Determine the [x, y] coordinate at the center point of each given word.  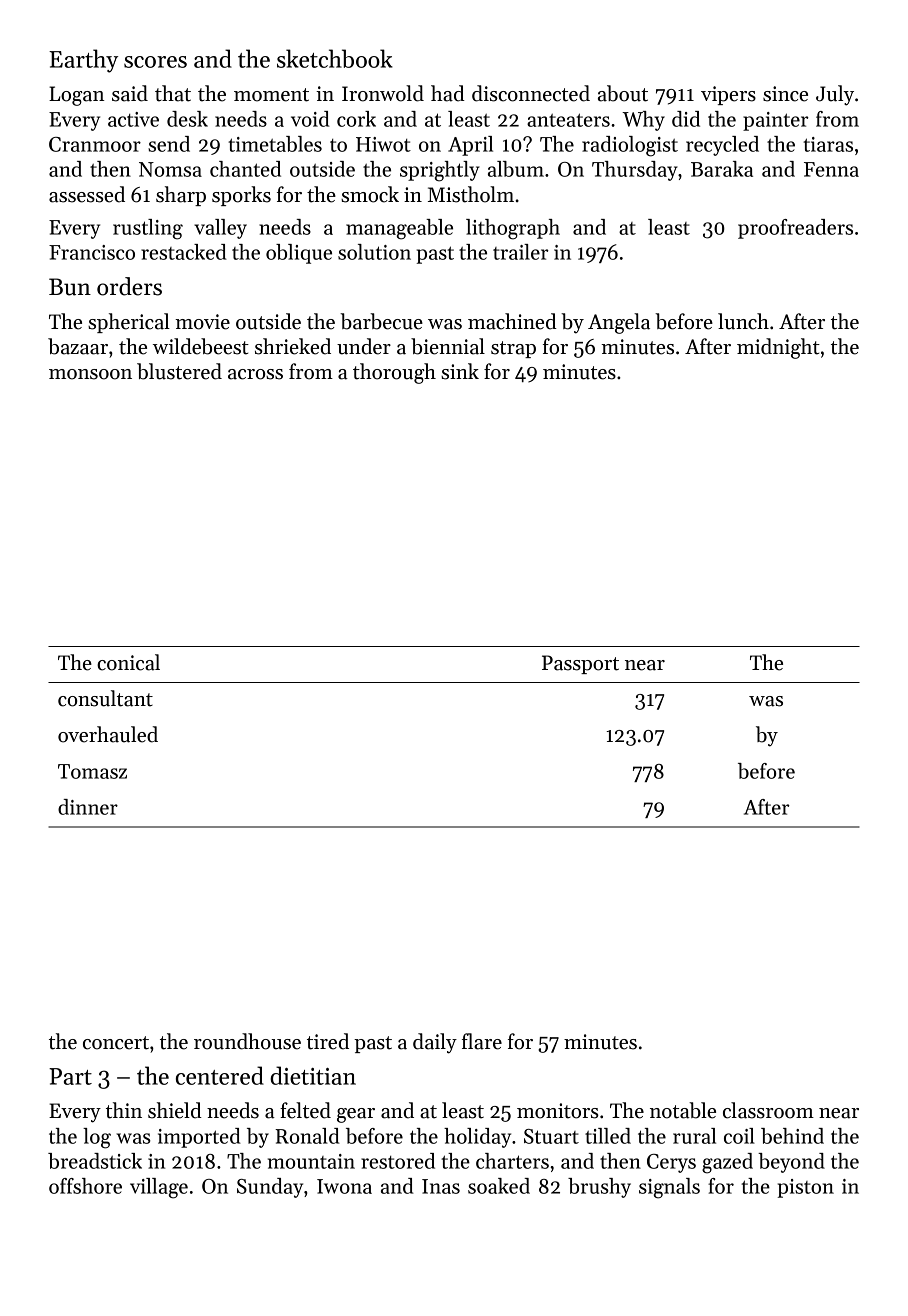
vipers [728, 95]
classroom [768, 1110]
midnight [778, 348]
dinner [88, 807]
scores [155, 62]
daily [435, 1043]
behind [792, 1136]
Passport [580, 664]
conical [128, 662]
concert [116, 1043]
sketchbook [335, 58]
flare [482, 1041]
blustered [179, 371]
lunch [743, 321]
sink [460, 371]
